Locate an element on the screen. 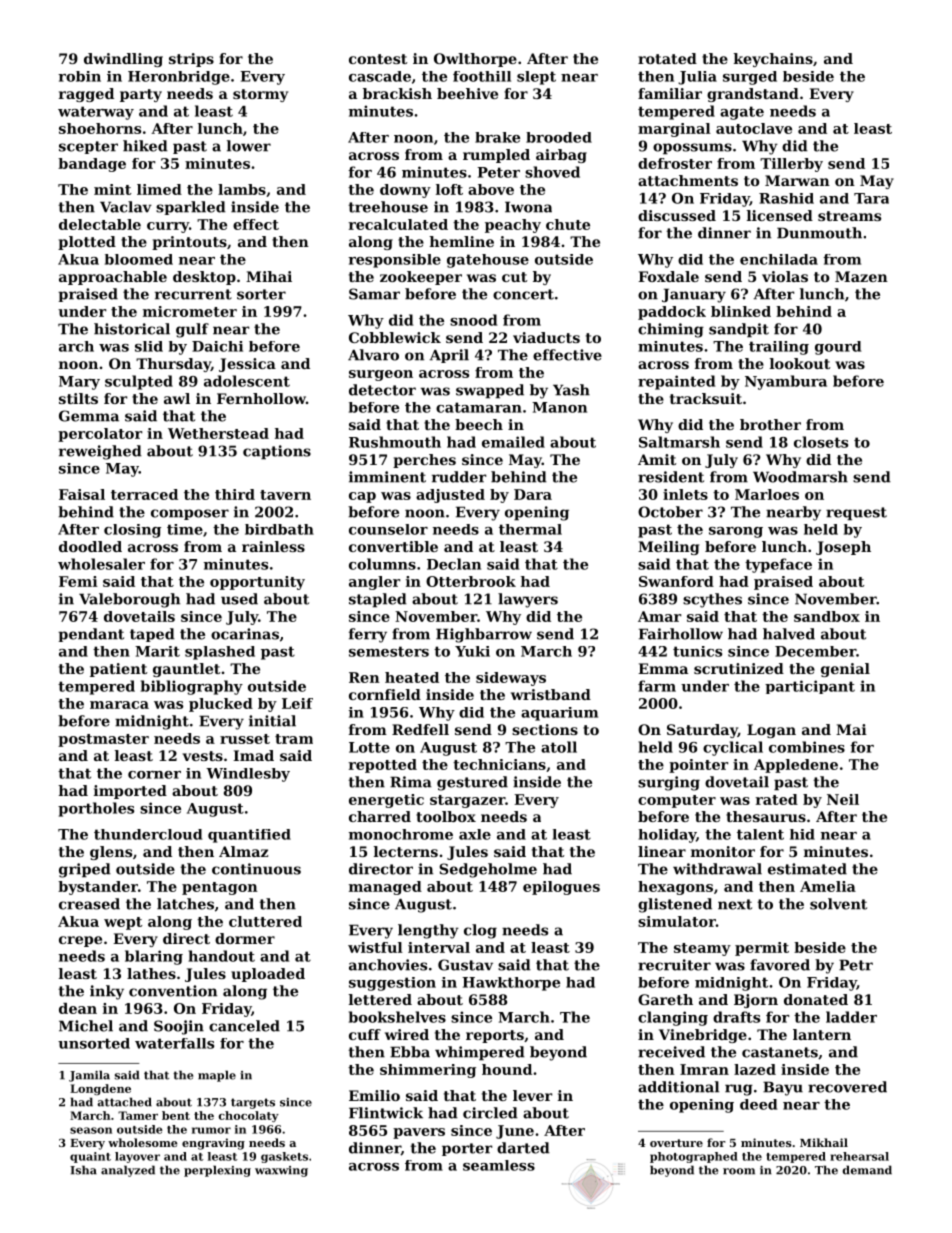  tunics is located at coordinates (697, 651).
